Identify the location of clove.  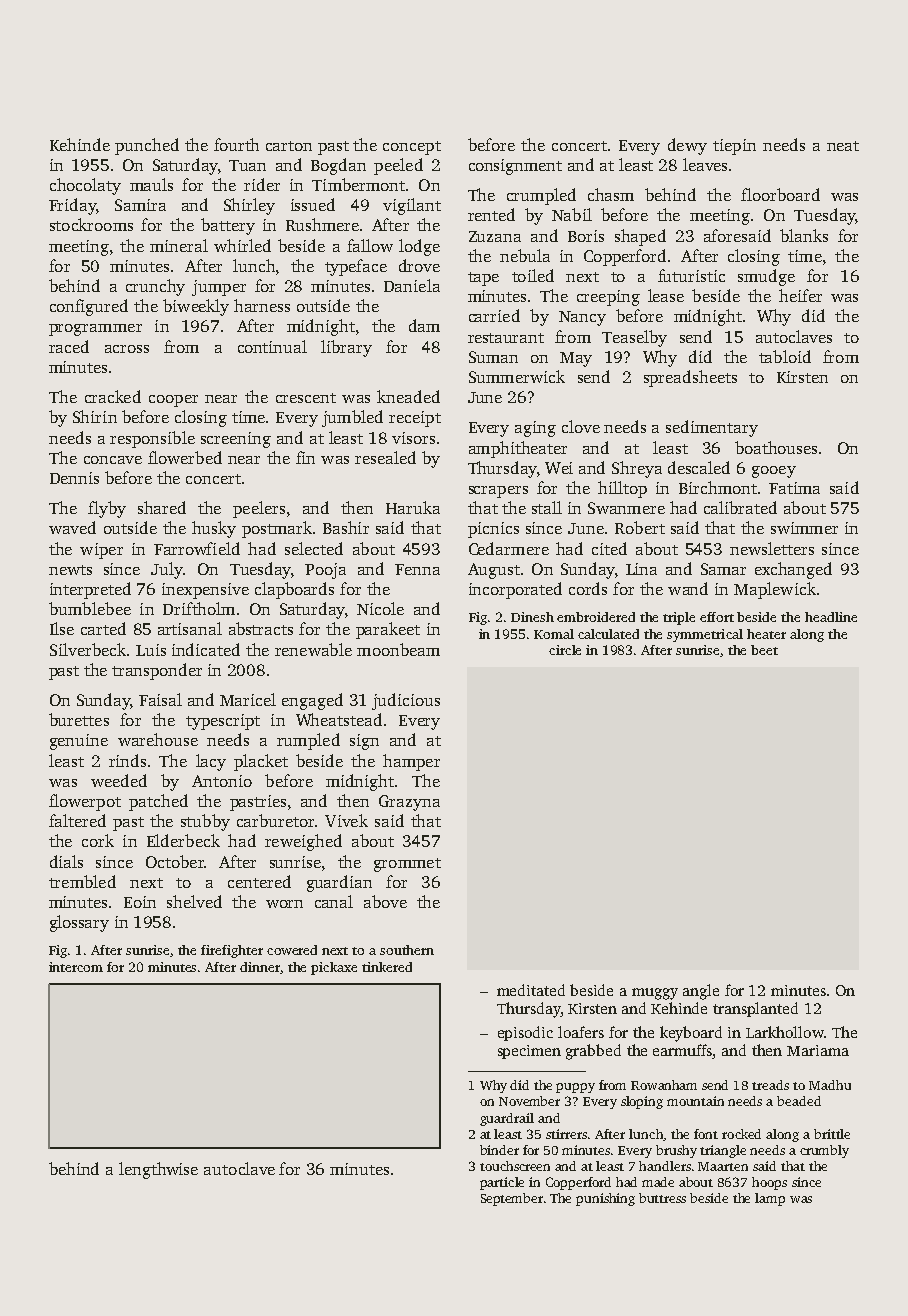
(581, 426).
